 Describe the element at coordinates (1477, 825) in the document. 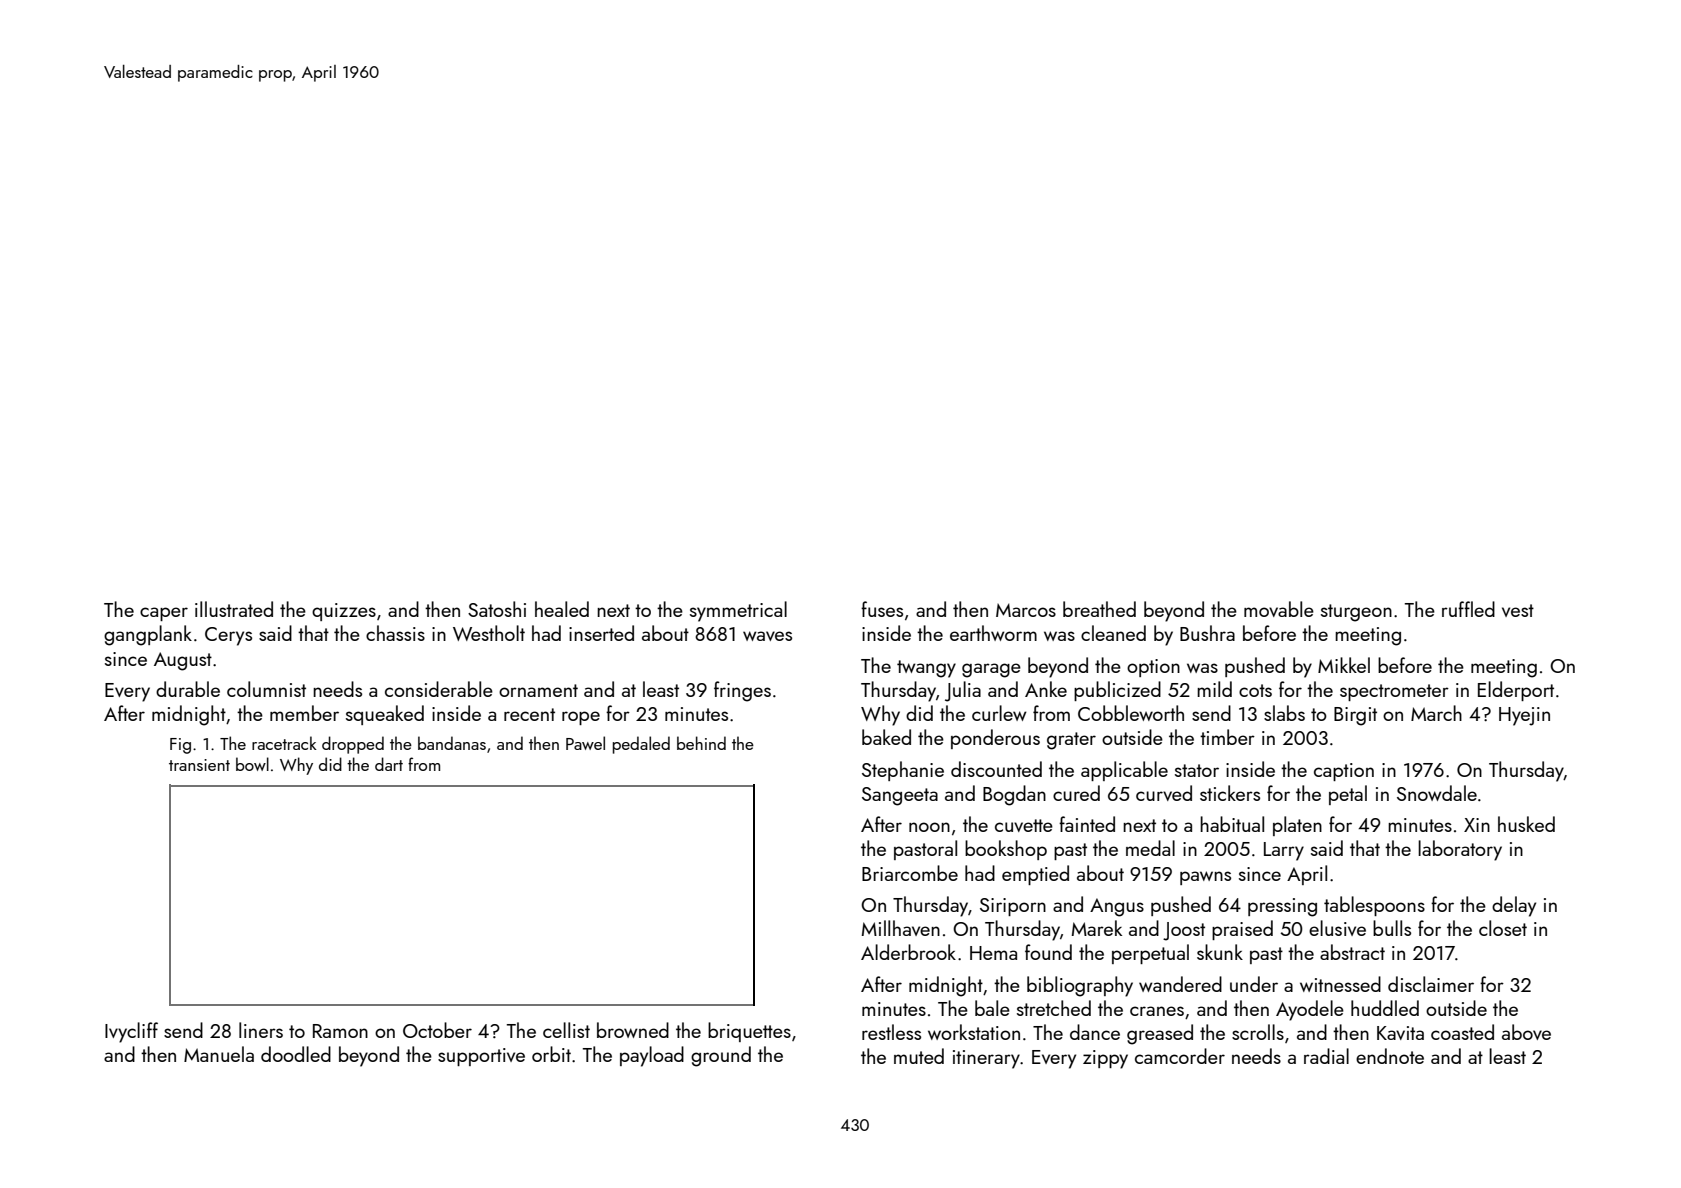

I see `Xin` at that location.
